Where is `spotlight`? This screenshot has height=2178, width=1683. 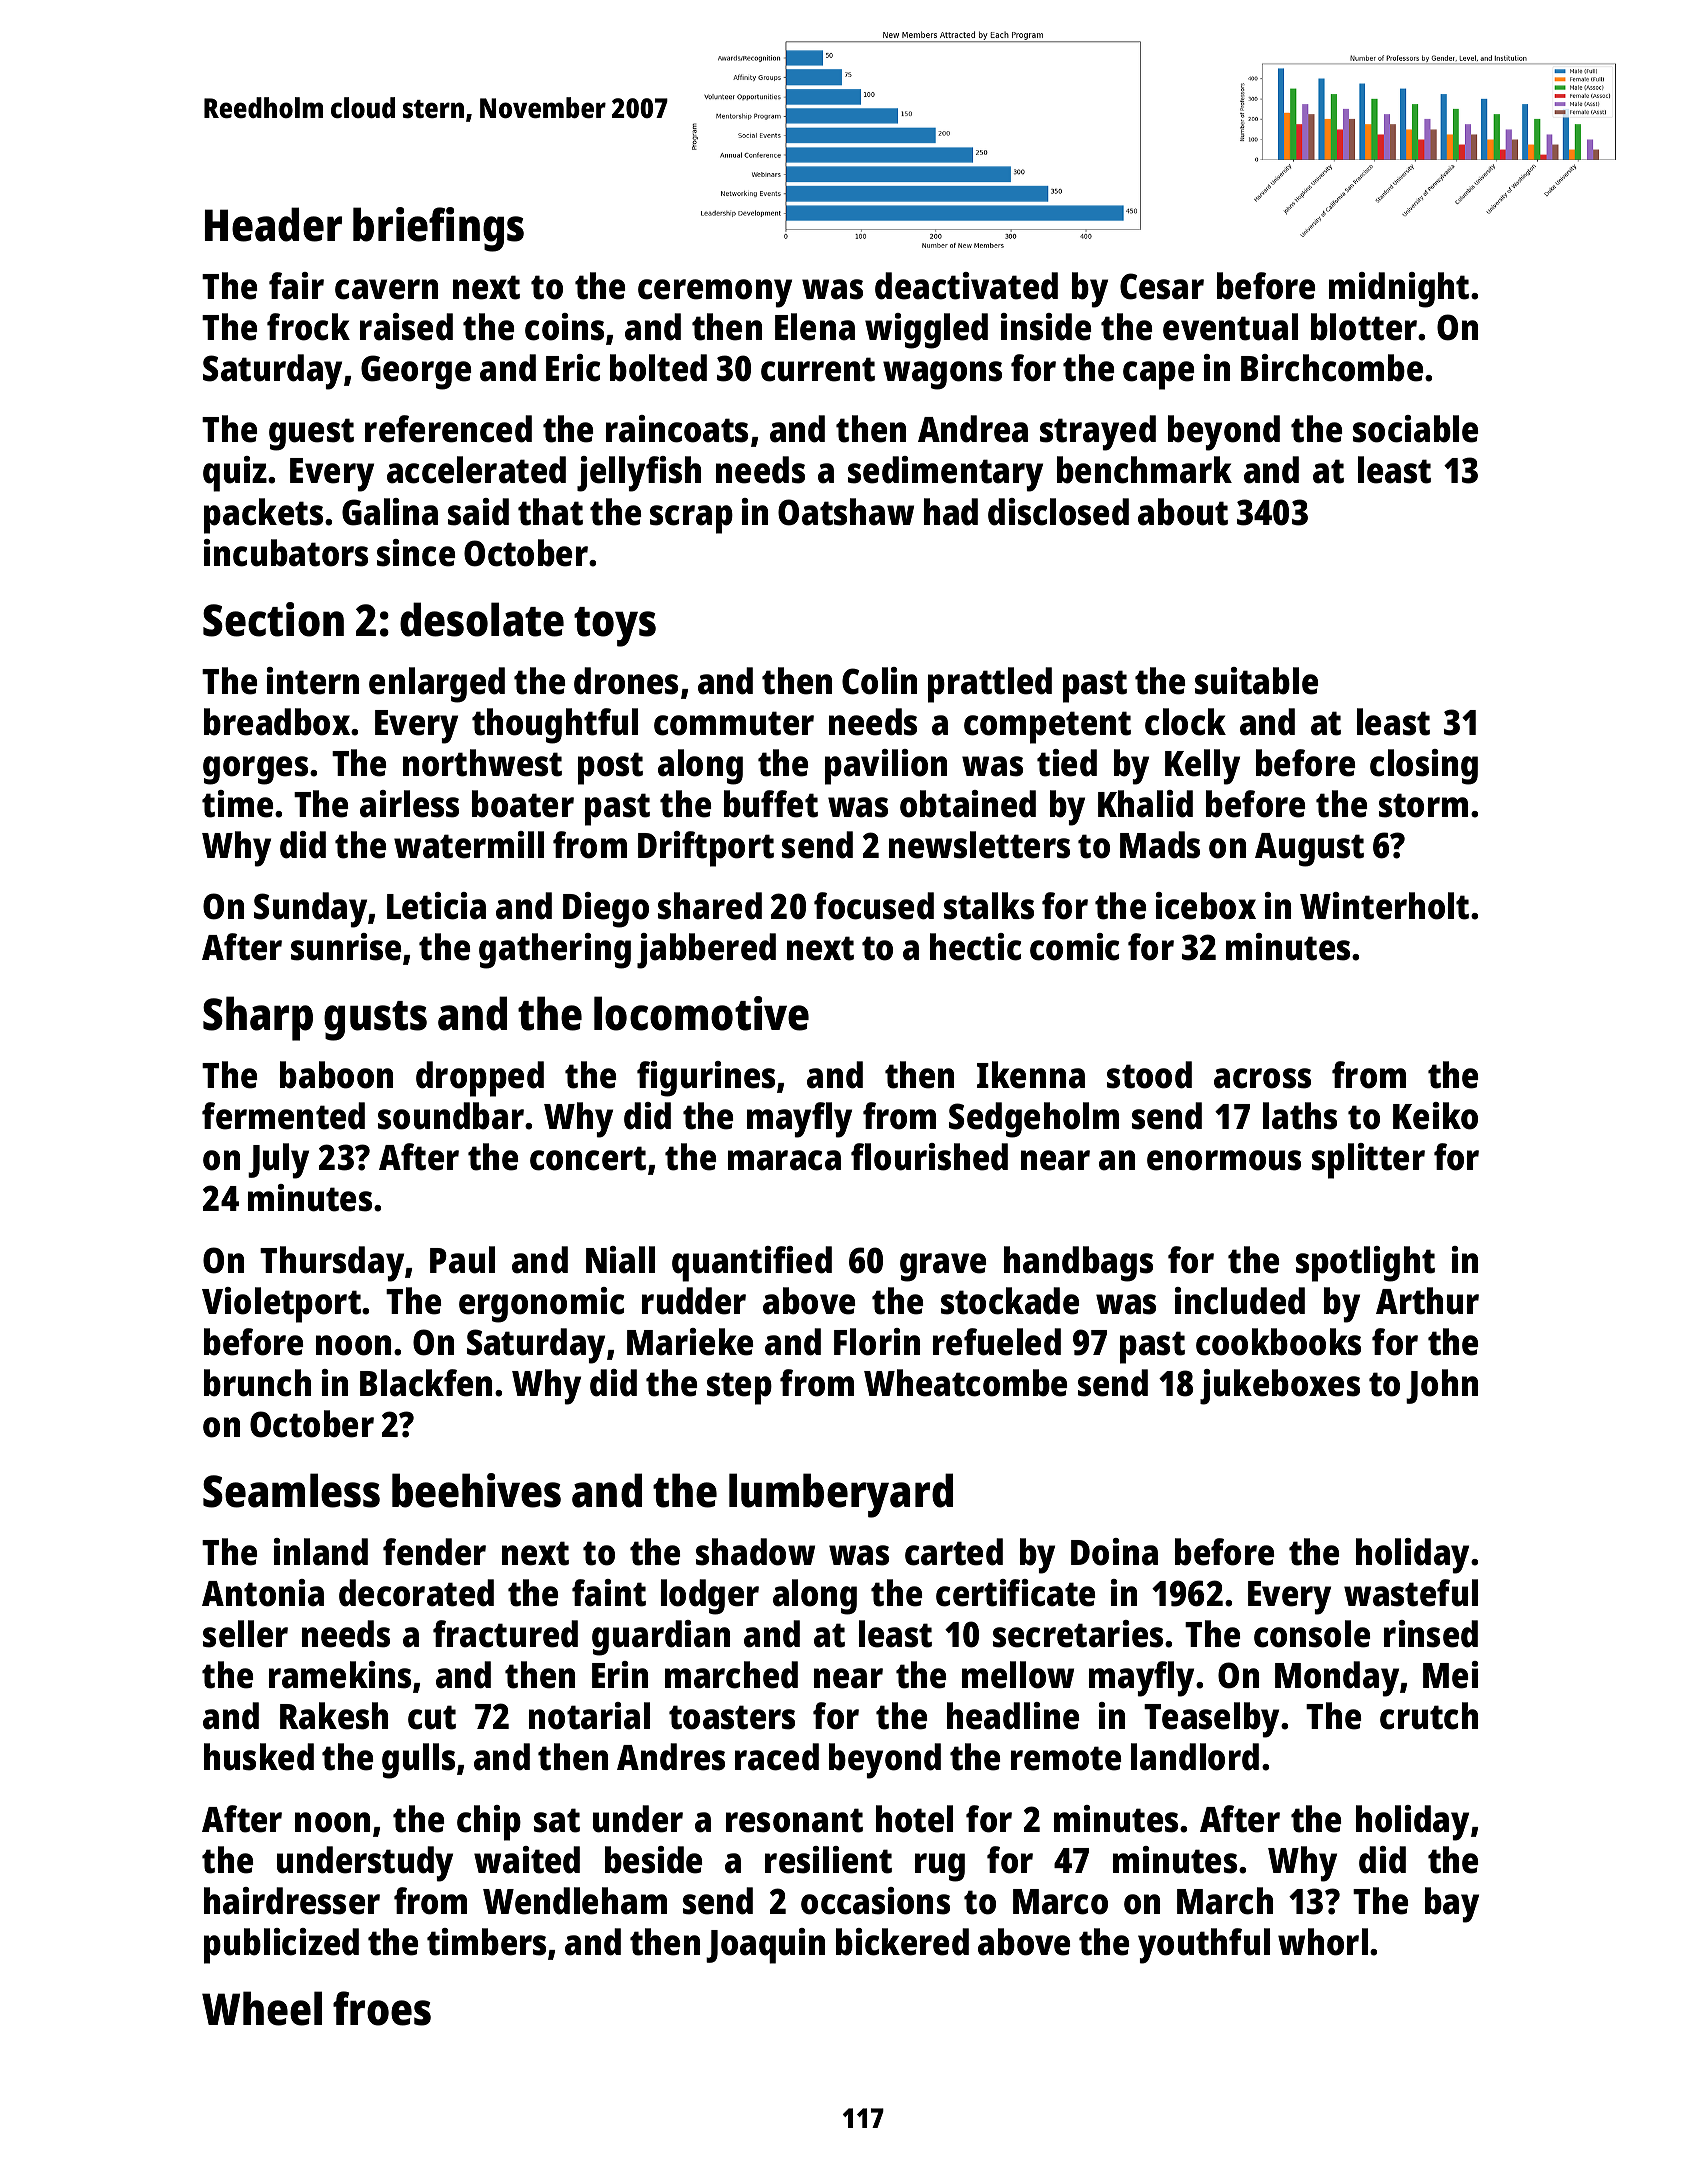 spotlight is located at coordinates (1365, 1264).
